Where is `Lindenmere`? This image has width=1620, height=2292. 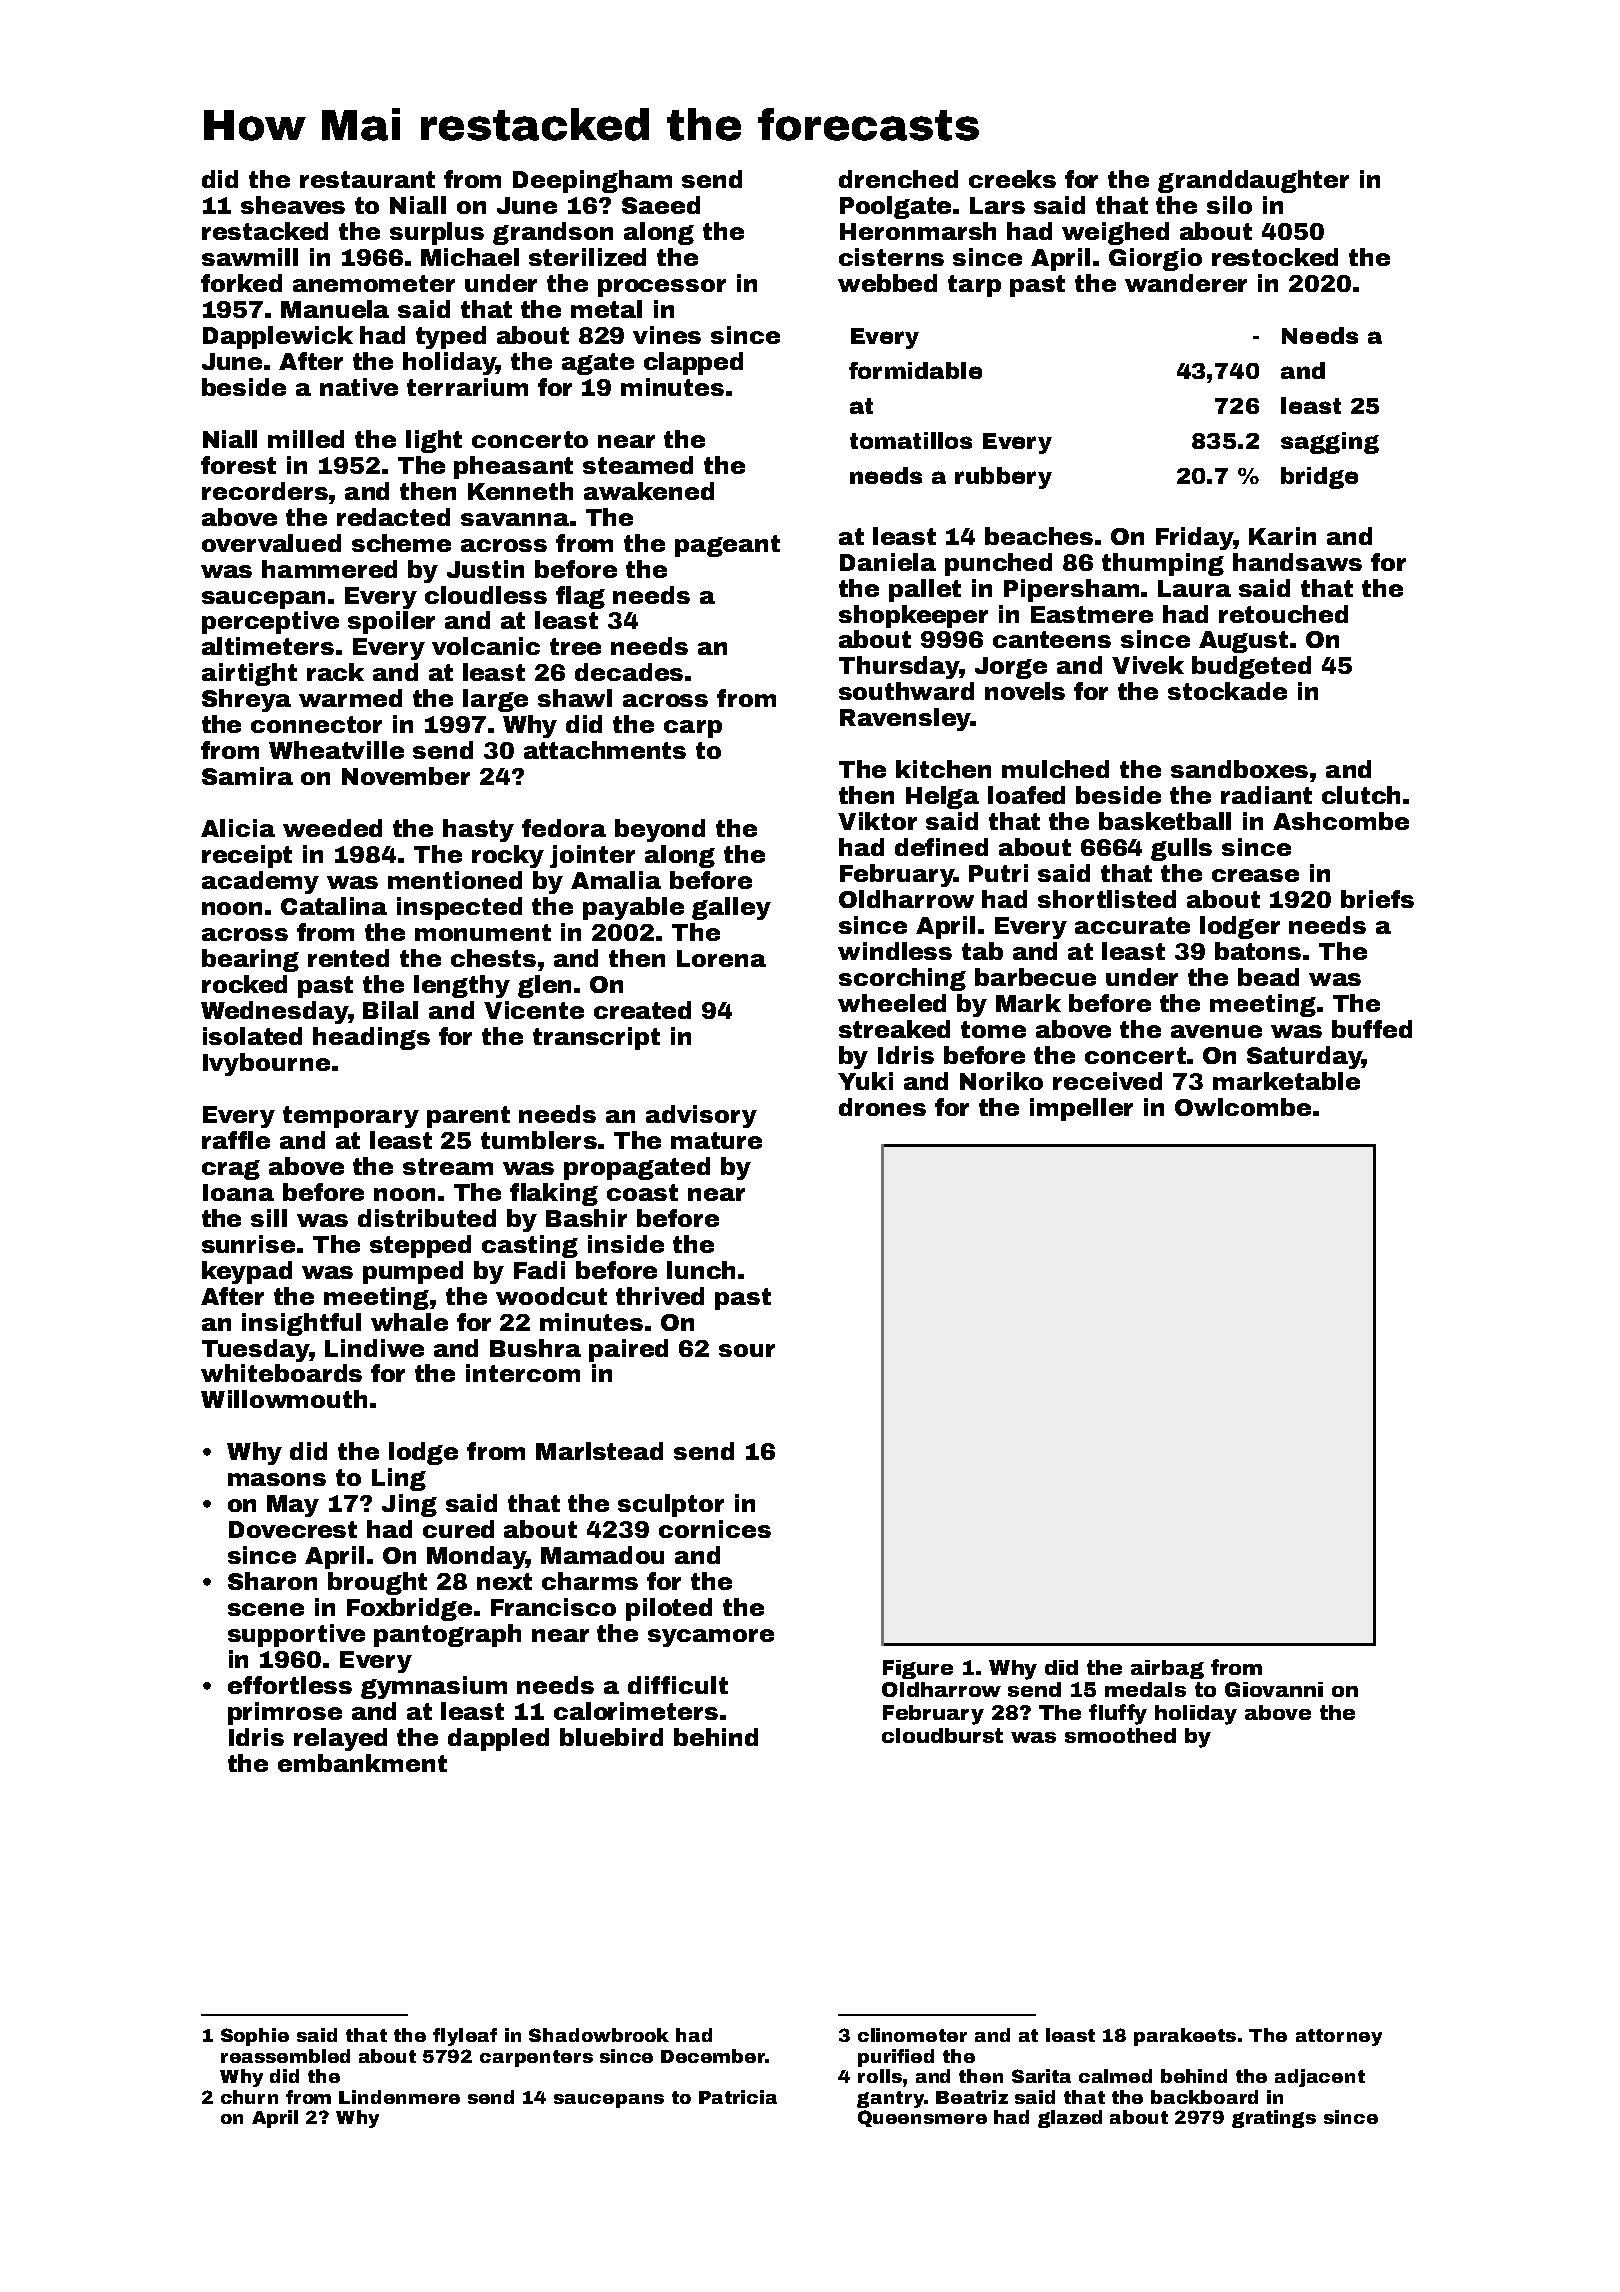
Lindenmere is located at coordinates (399, 2097).
